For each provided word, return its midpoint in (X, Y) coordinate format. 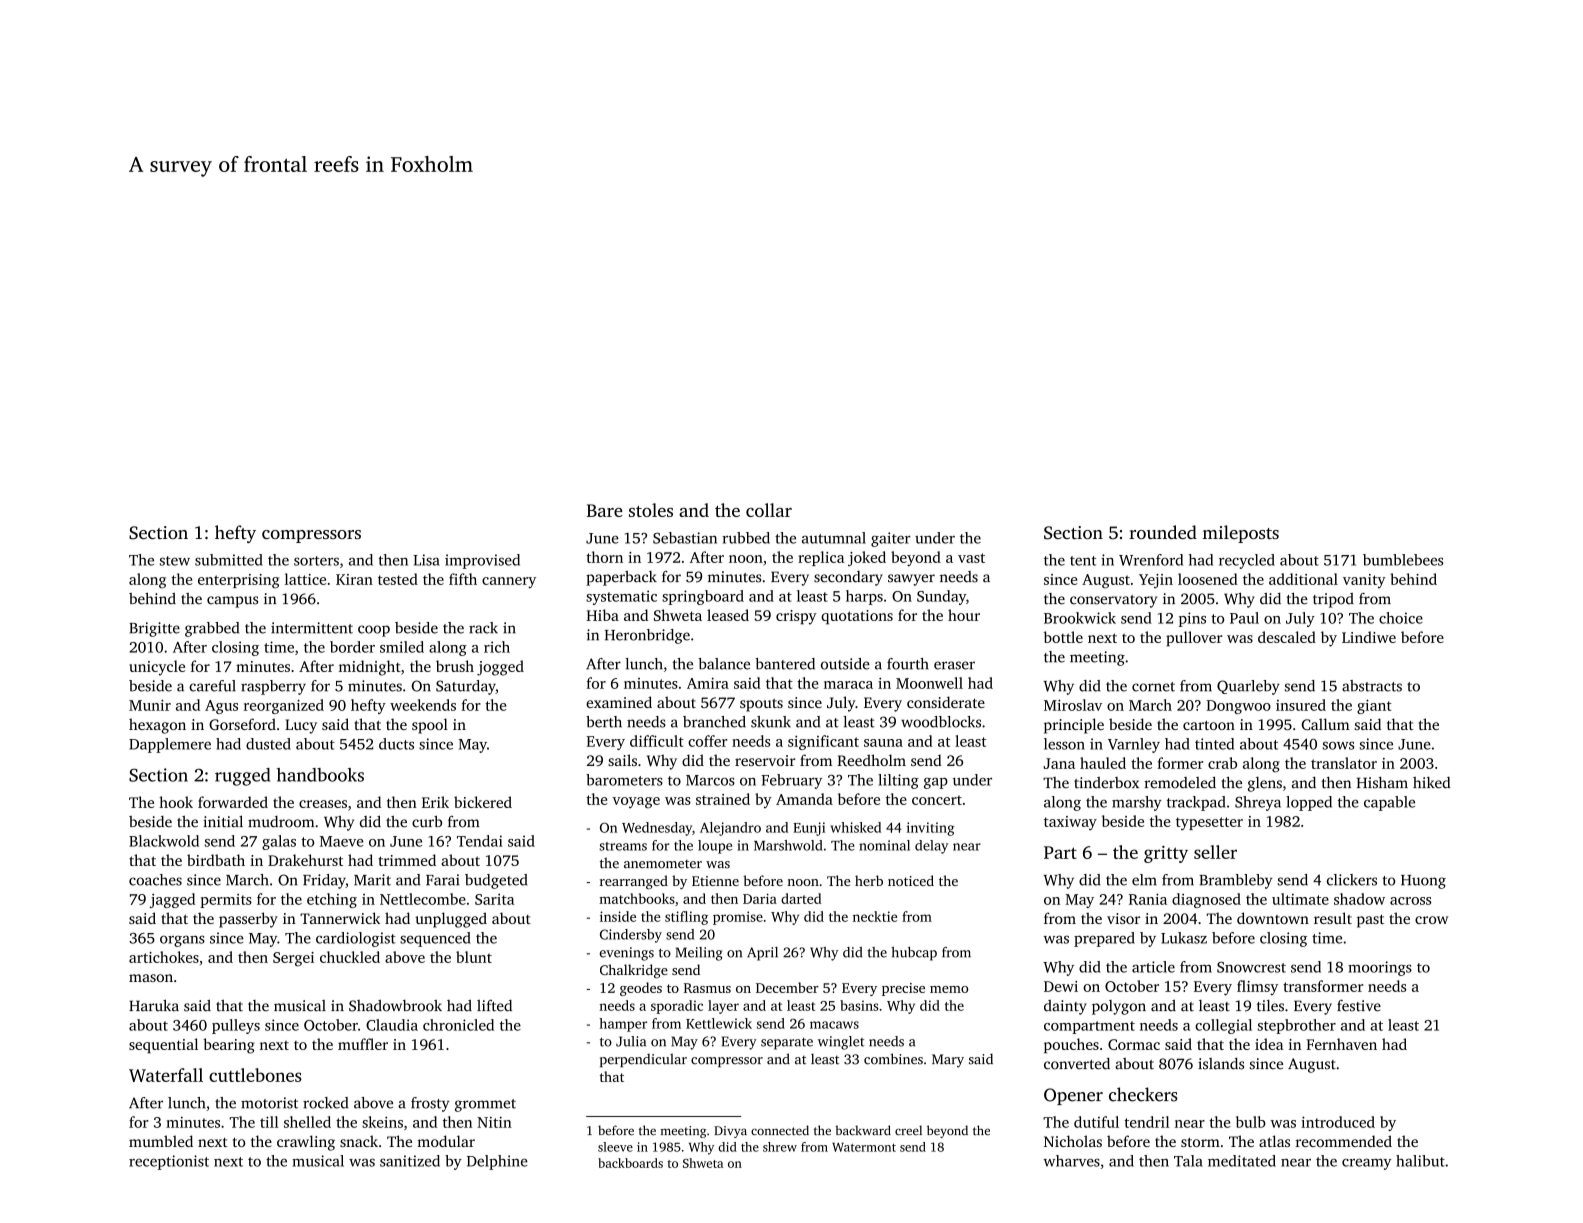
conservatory (1113, 601)
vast (971, 558)
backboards (630, 1163)
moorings (1380, 968)
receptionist (169, 1162)
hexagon (157, 726)
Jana (1059, 763)
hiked (1431, 783)
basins (859, 1005)
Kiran (354, 579)
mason (151, 978)
